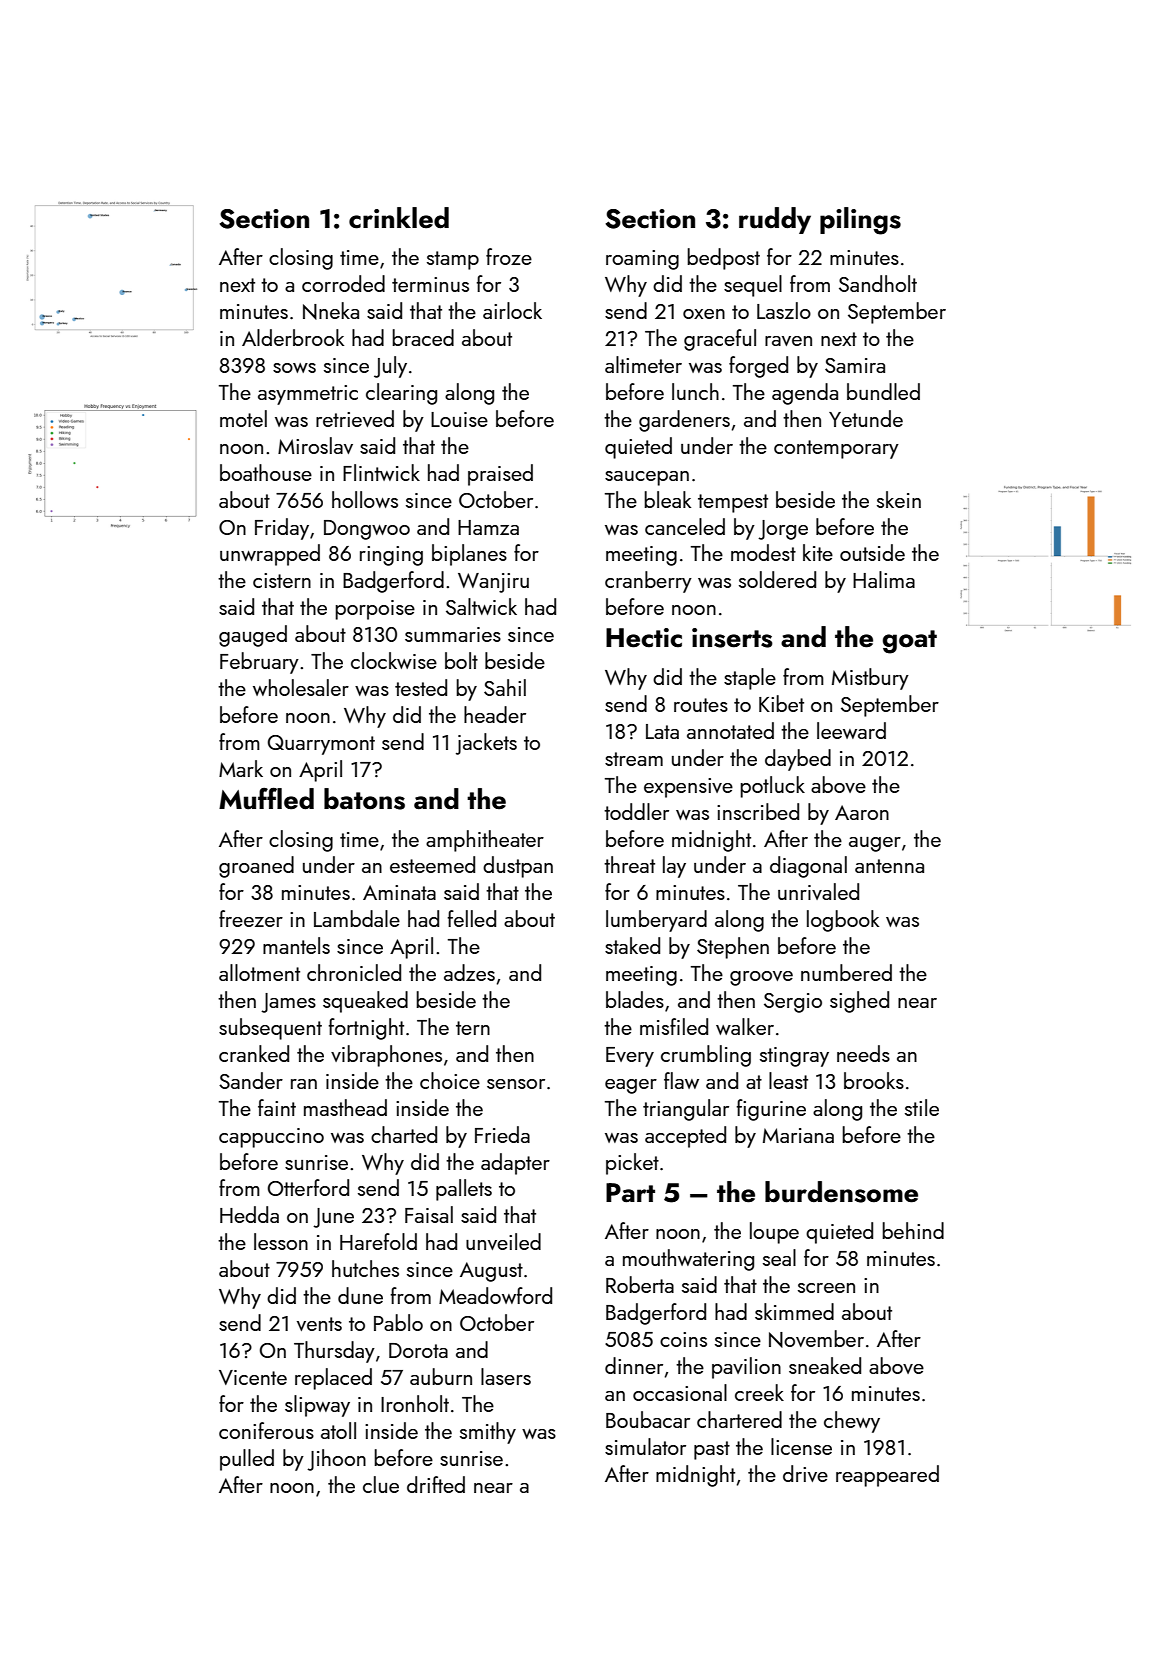 This document has width=1165, height=1654. What do you see at coordinates (293, 337) in the document?
I see `Alderbrook` at bounding box center [293, 337].
